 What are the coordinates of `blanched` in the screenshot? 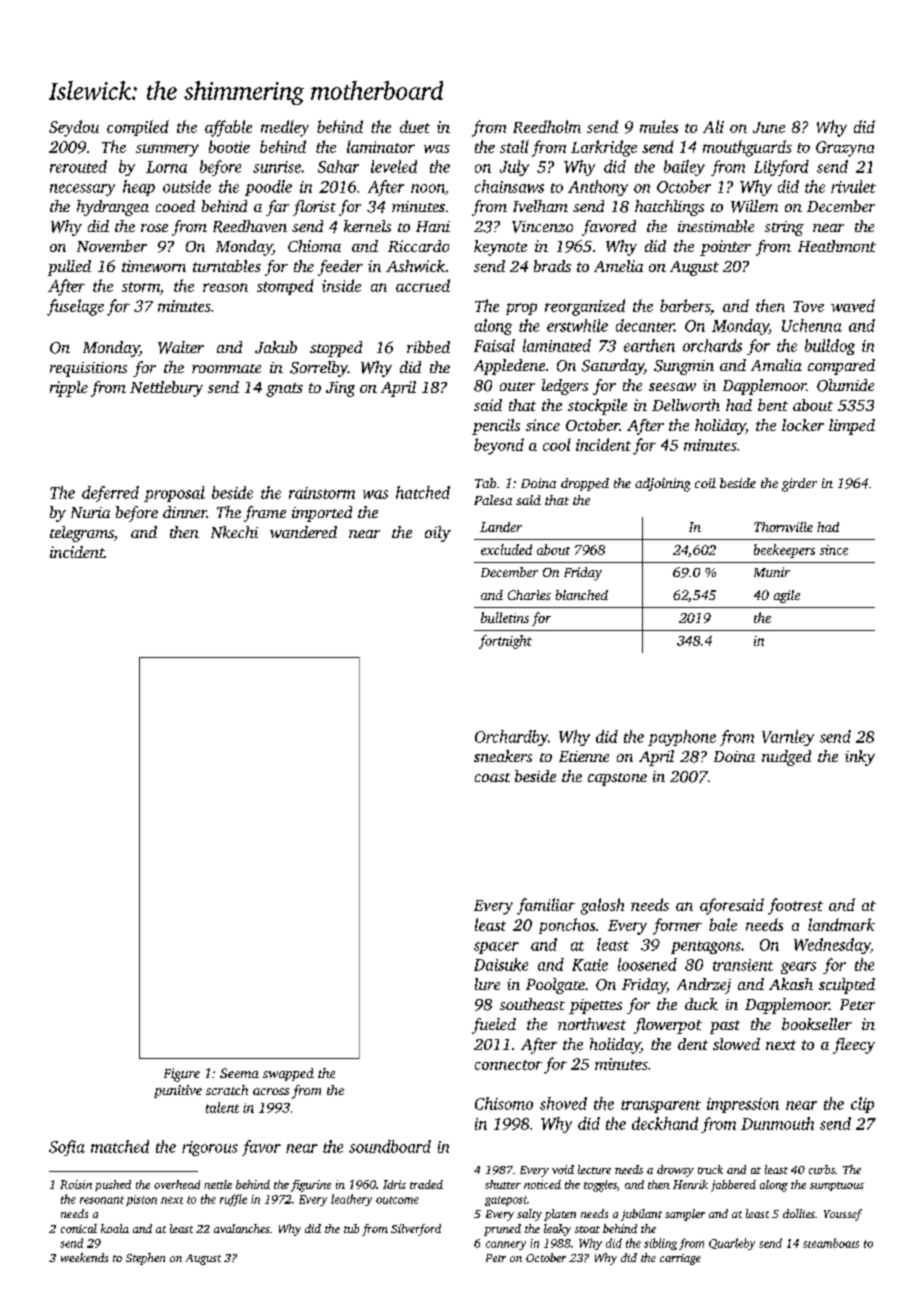 It's located at (582, 595).
